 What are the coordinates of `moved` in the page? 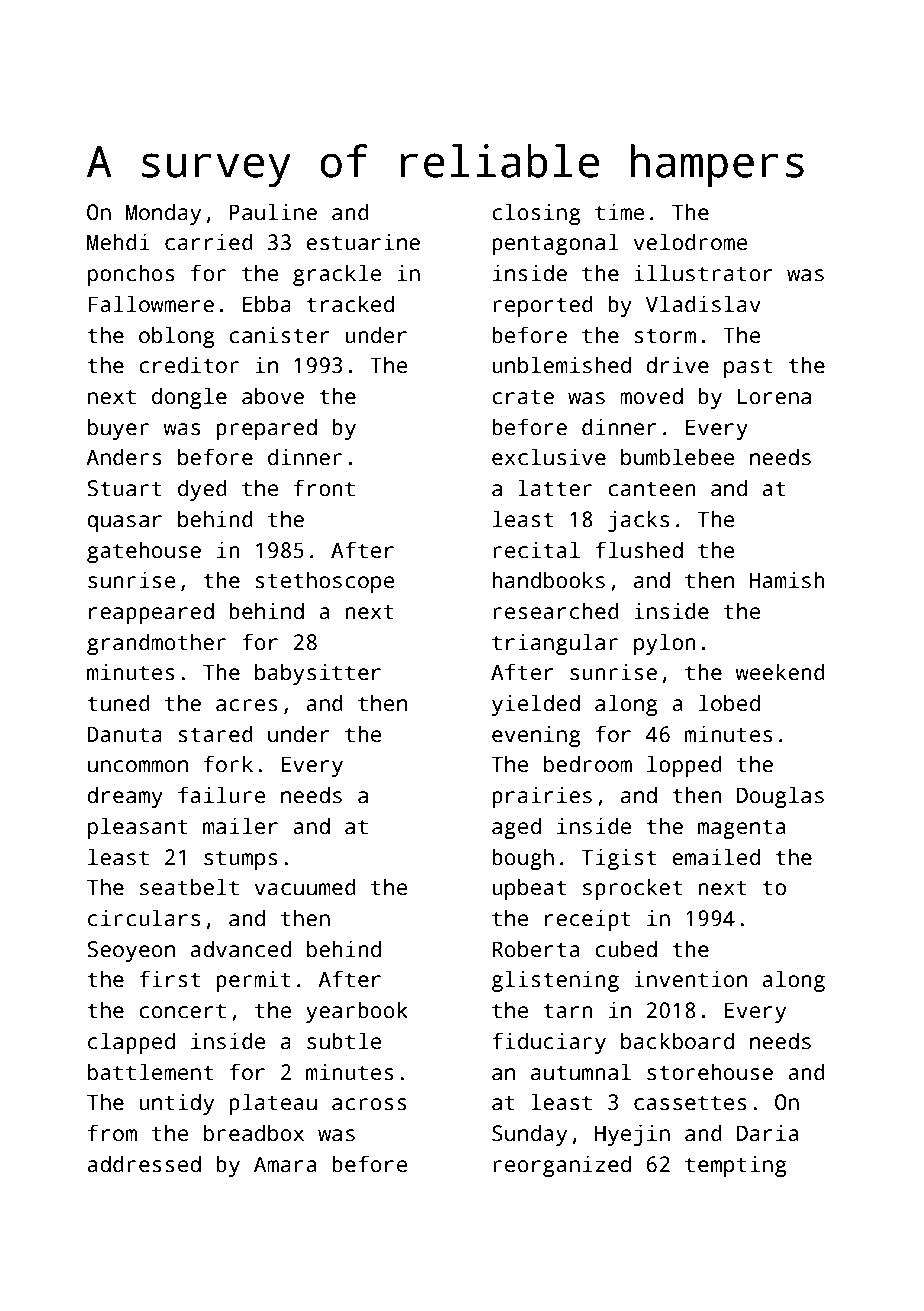 It's located at (651, 396).
